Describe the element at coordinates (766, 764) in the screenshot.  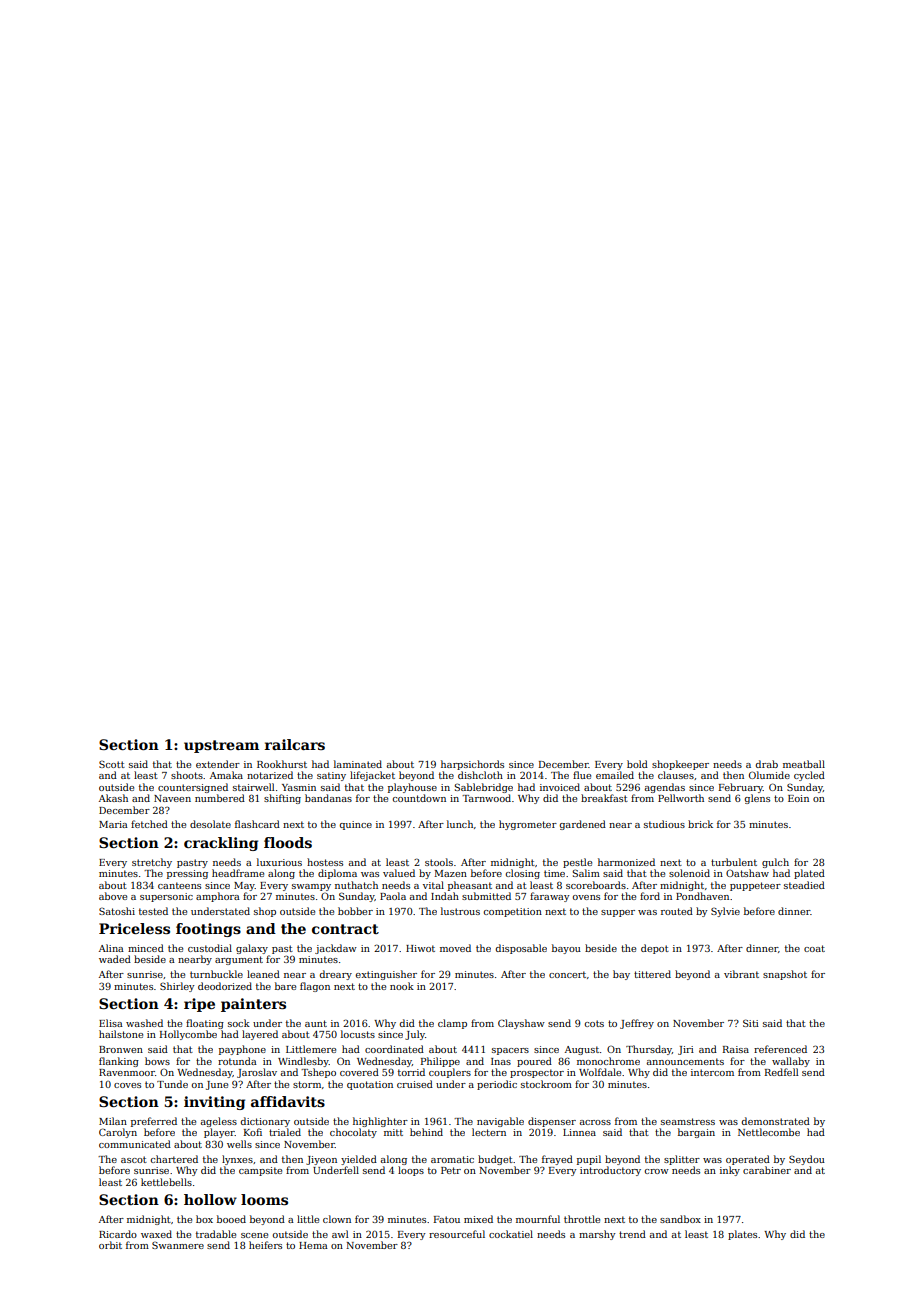
I see `drab` at that location.
